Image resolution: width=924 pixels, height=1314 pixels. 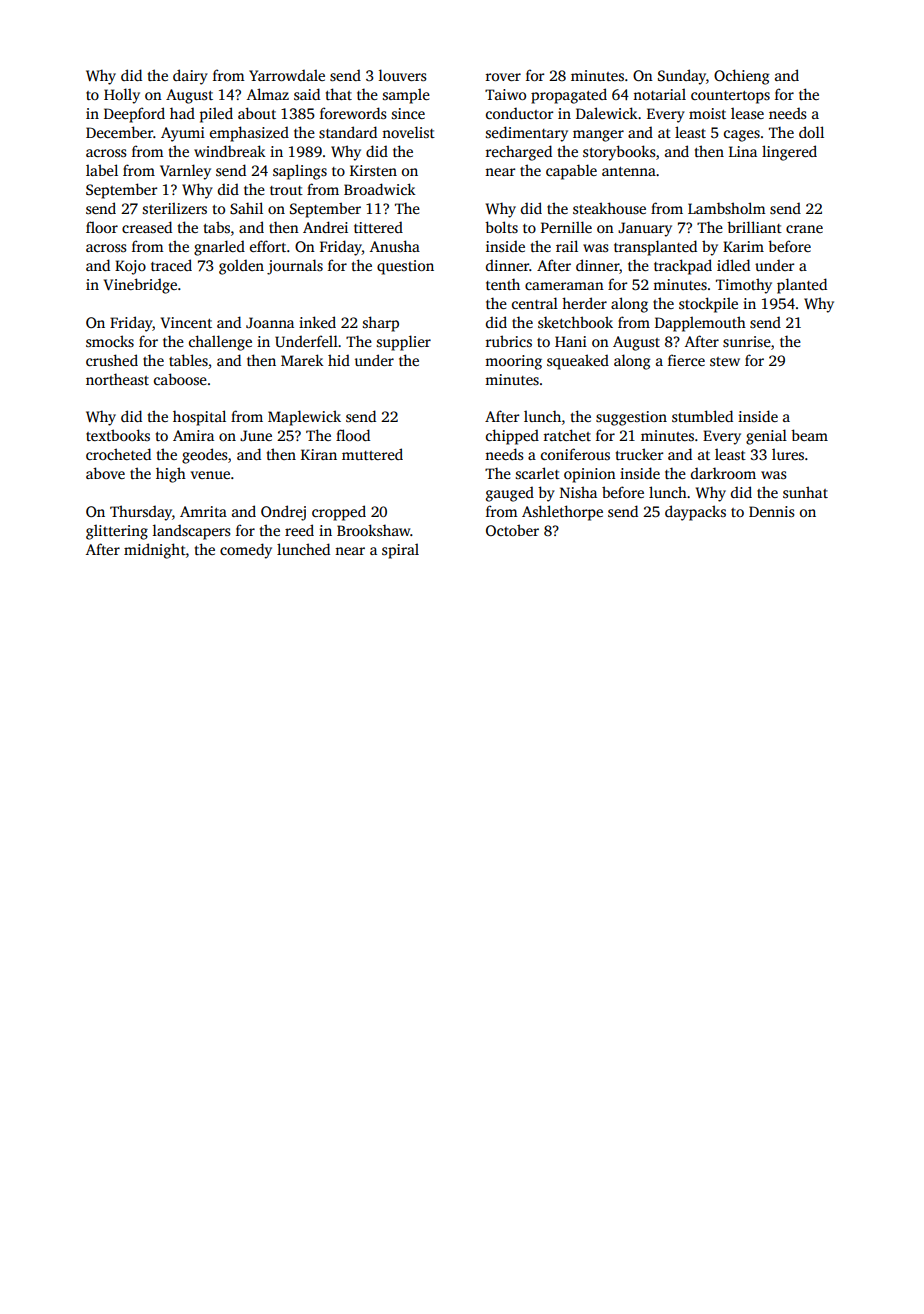 I want to click on Dennis, so click(x=772, y=511).
